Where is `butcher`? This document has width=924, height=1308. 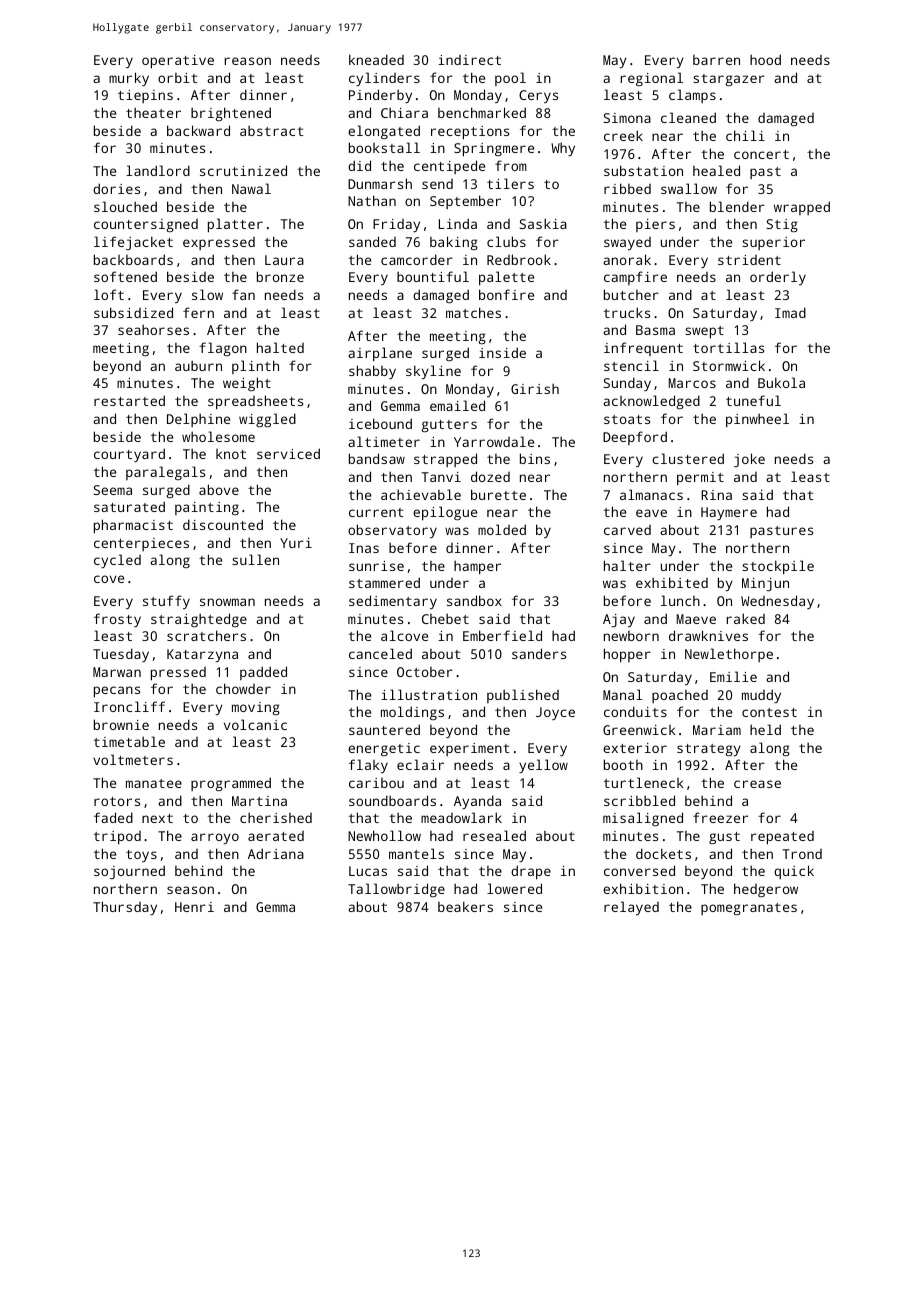 butcher is located at coordinates (631, 294).
